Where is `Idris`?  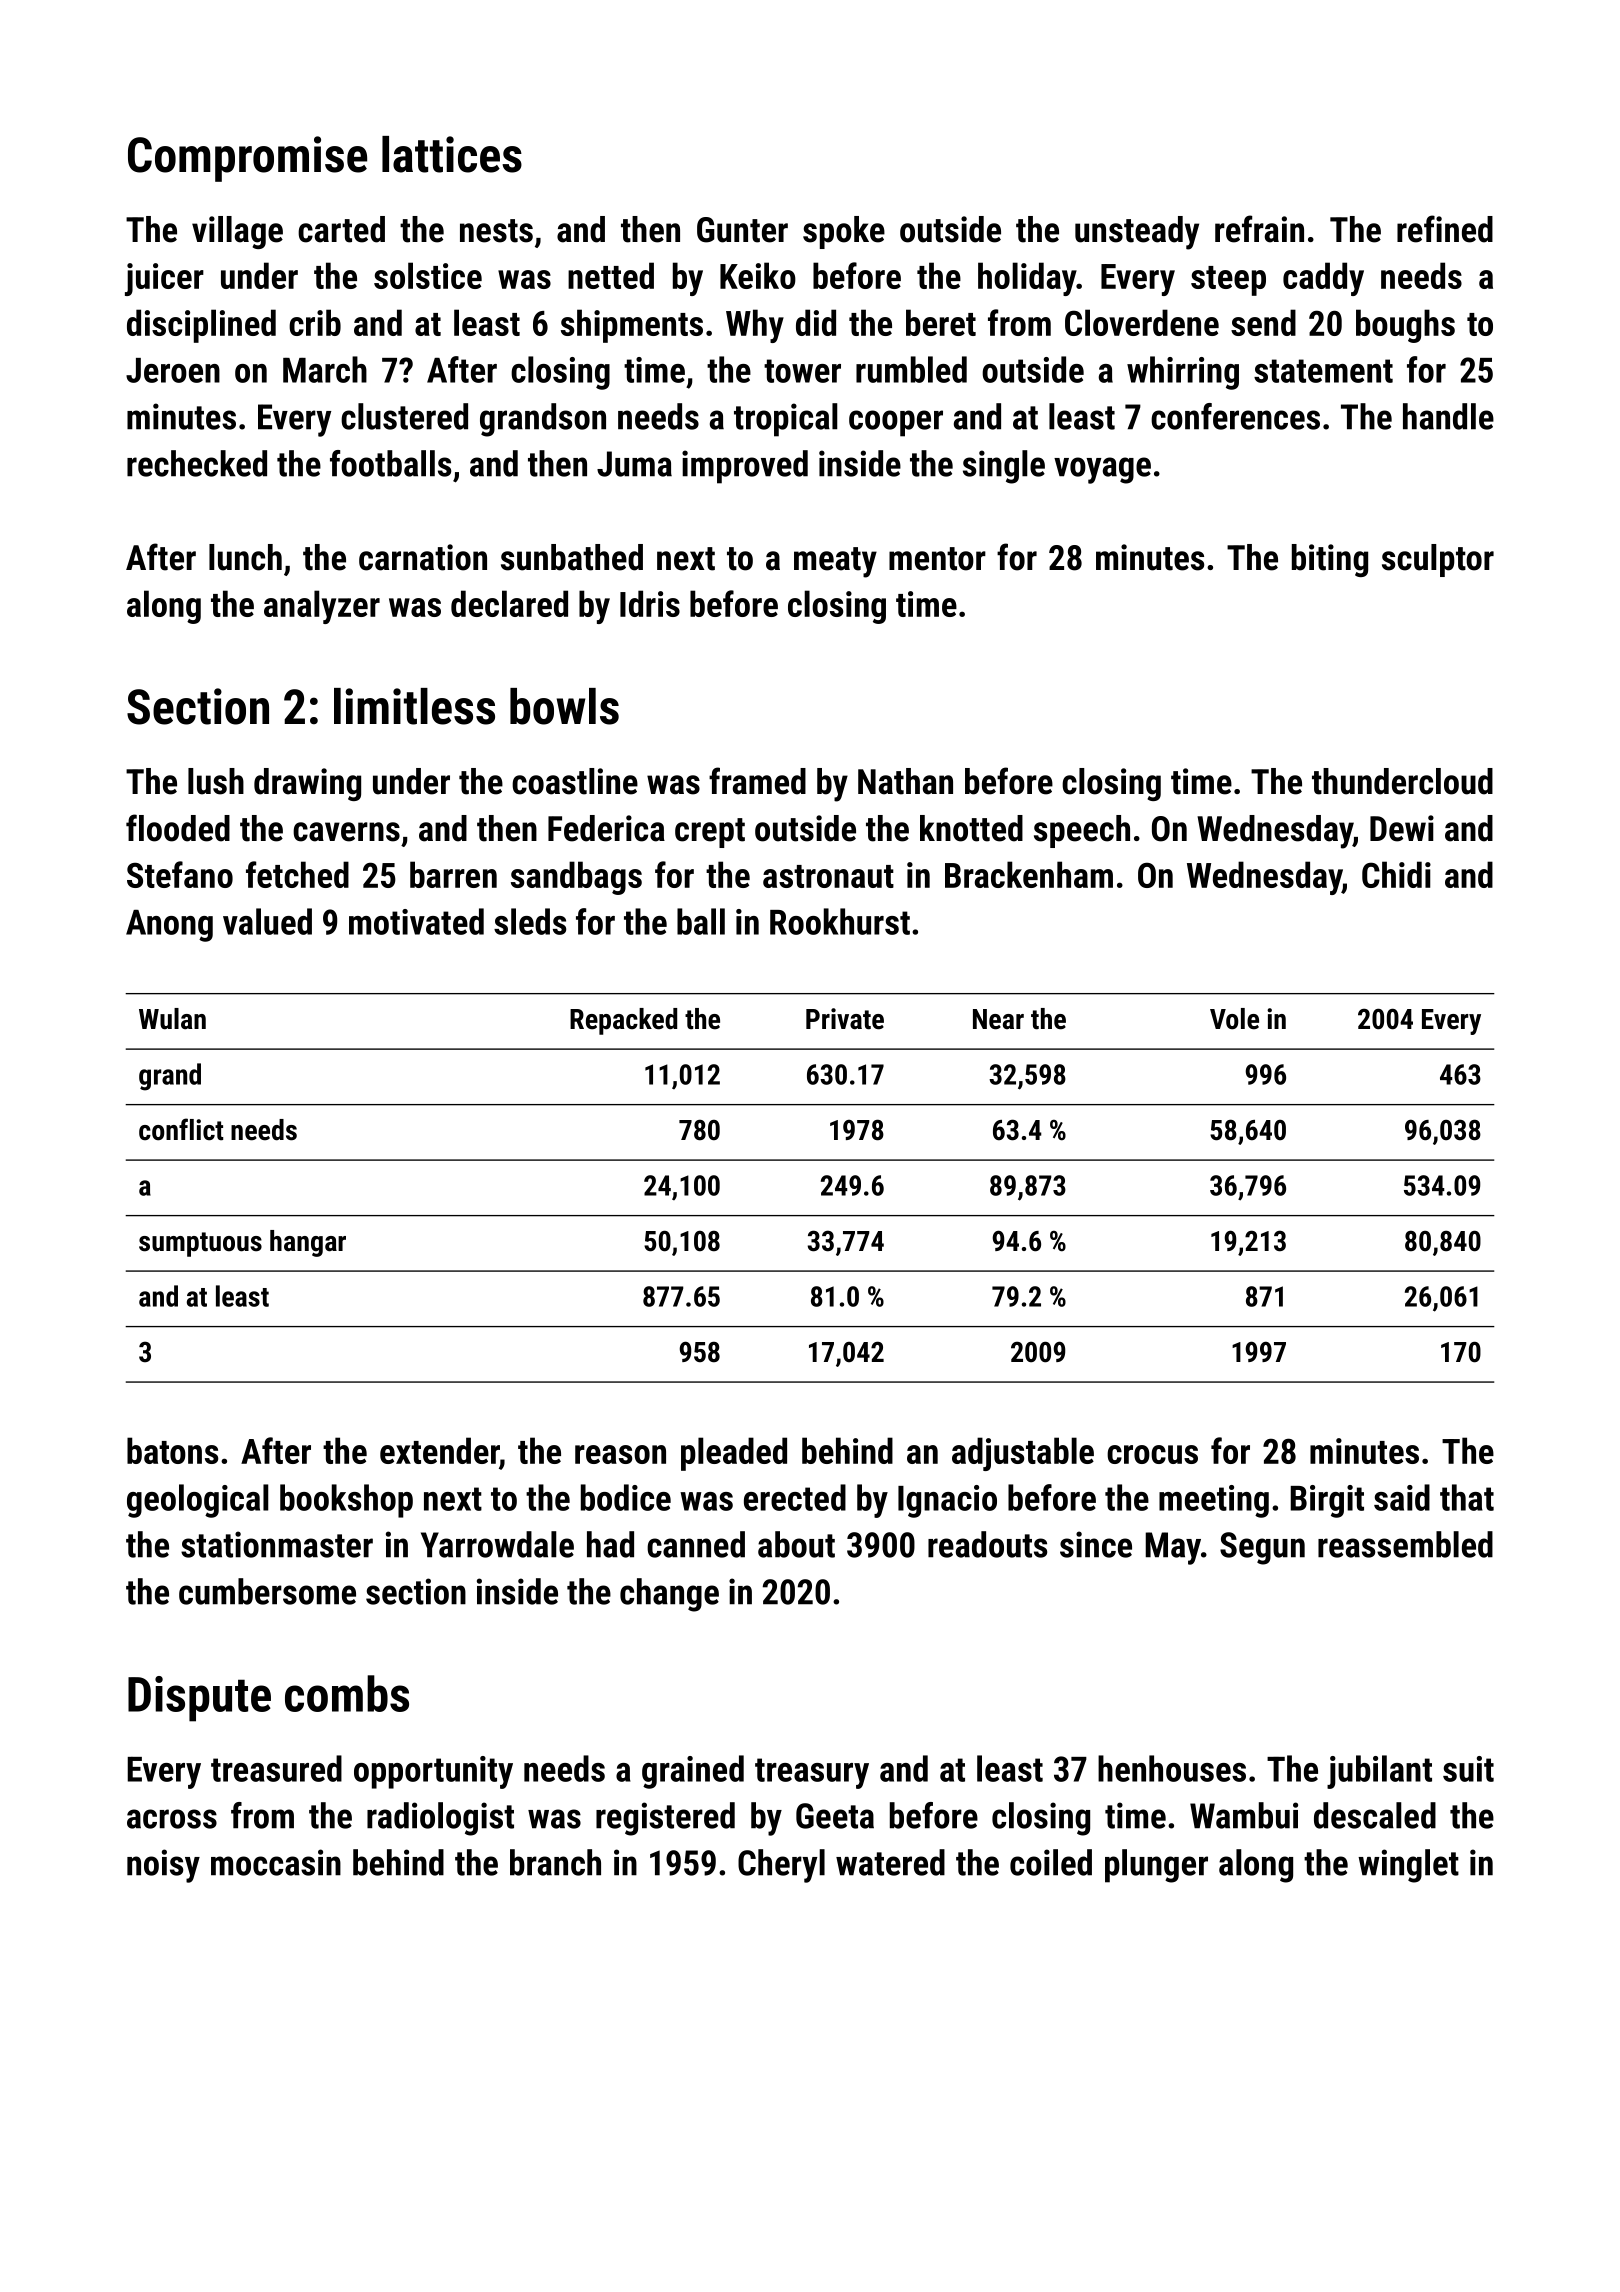 Idris is located at coordinates (650, 603).
